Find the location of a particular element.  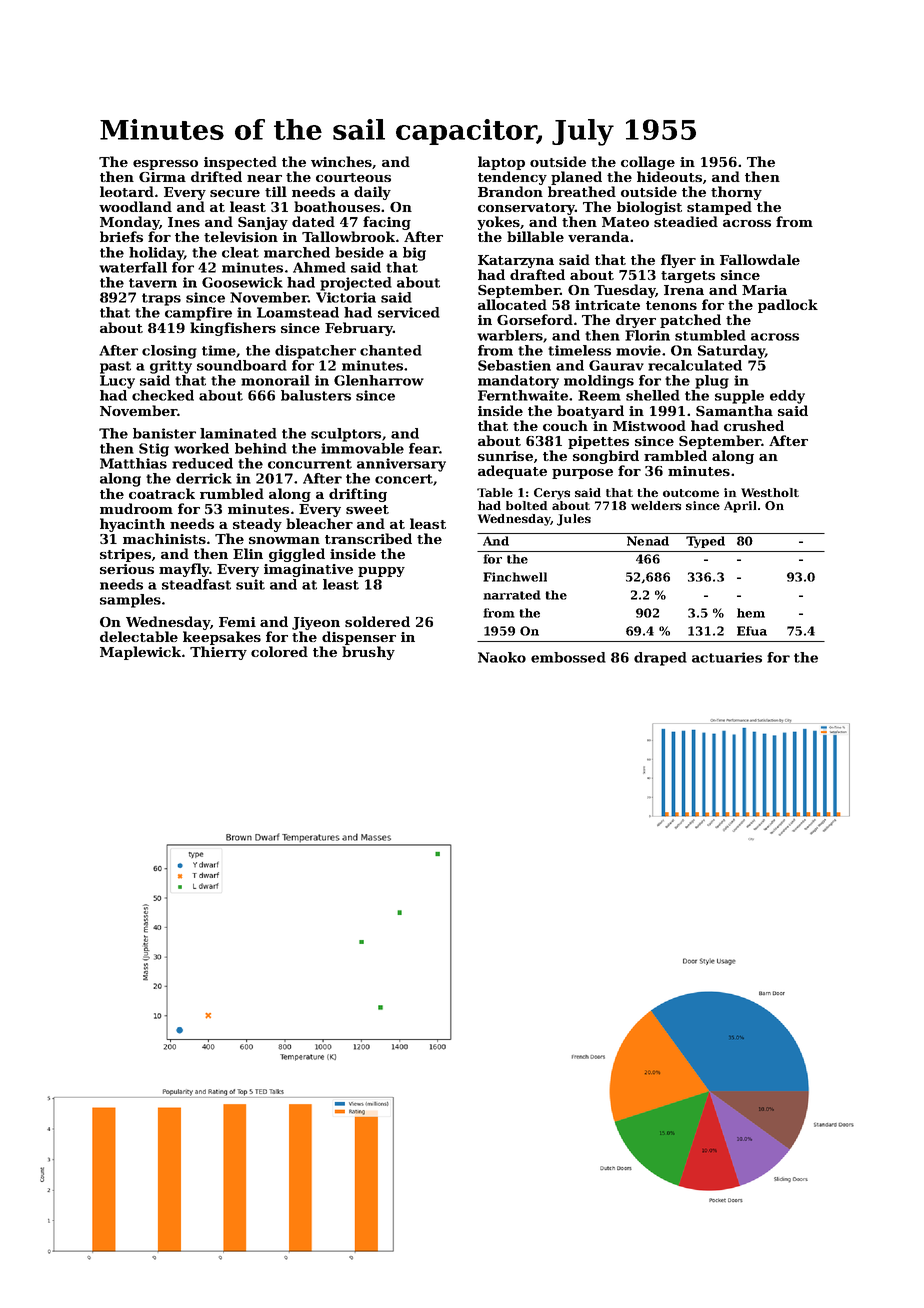

serviced is located at coordinates (409, 312).
